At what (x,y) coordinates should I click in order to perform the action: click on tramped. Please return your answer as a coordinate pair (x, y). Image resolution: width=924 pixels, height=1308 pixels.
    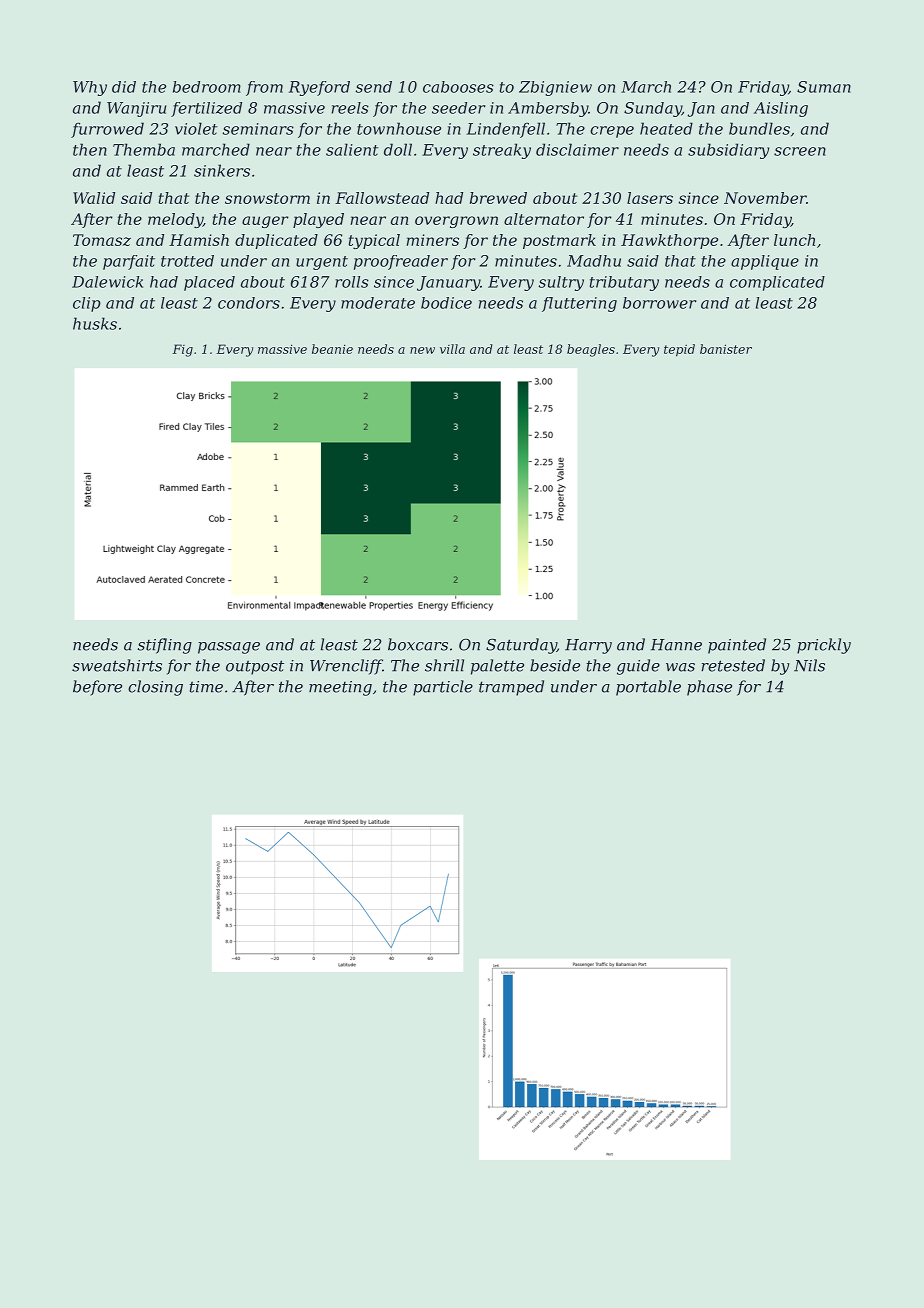
    Looking at the image, I should click on (511, 688).
